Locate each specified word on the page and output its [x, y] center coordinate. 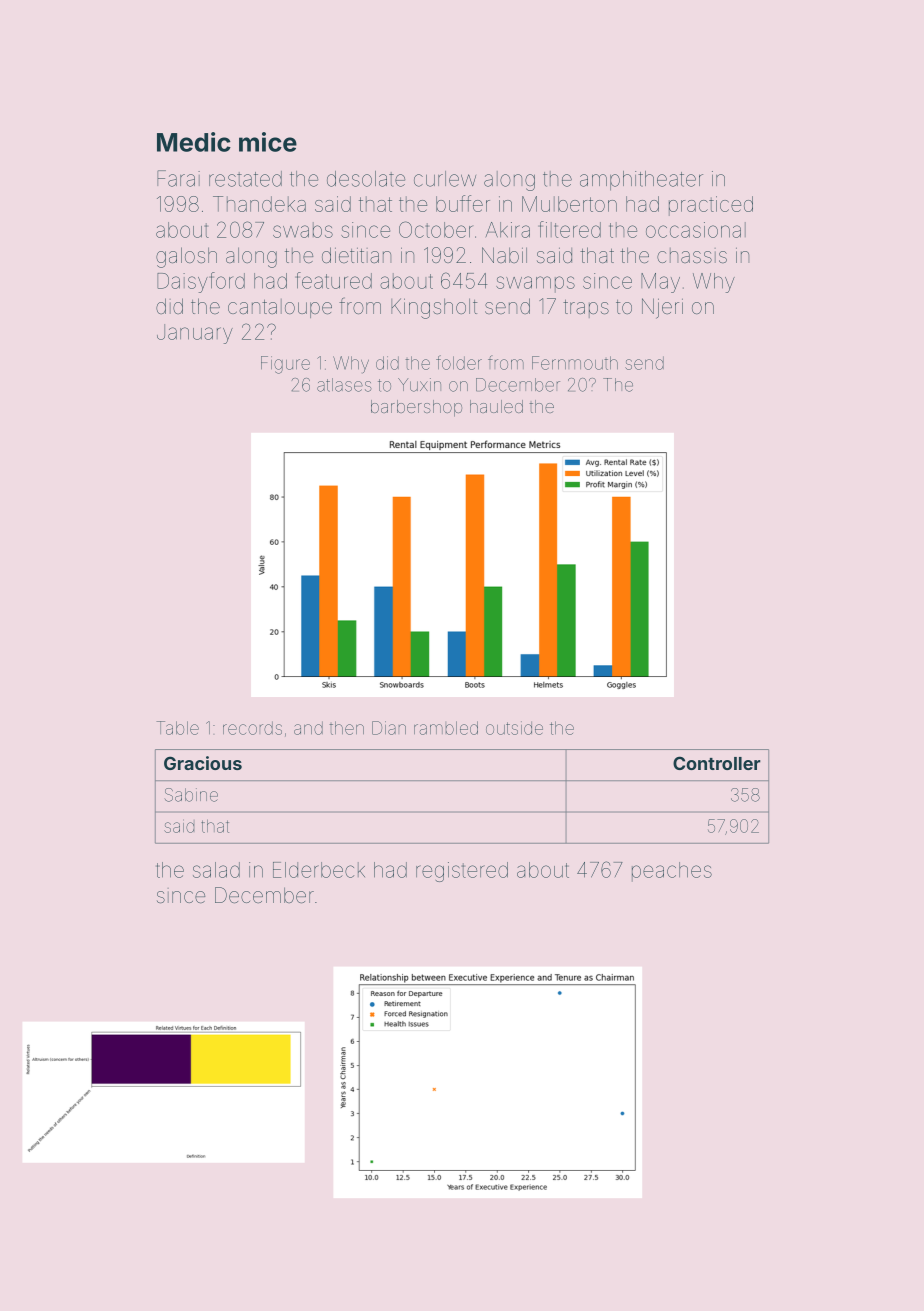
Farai [178, 178]
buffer [463, 203]
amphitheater [641, 181]
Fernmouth [575, 363]
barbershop [416, 408]
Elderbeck [319, 870]
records [252, 728]
